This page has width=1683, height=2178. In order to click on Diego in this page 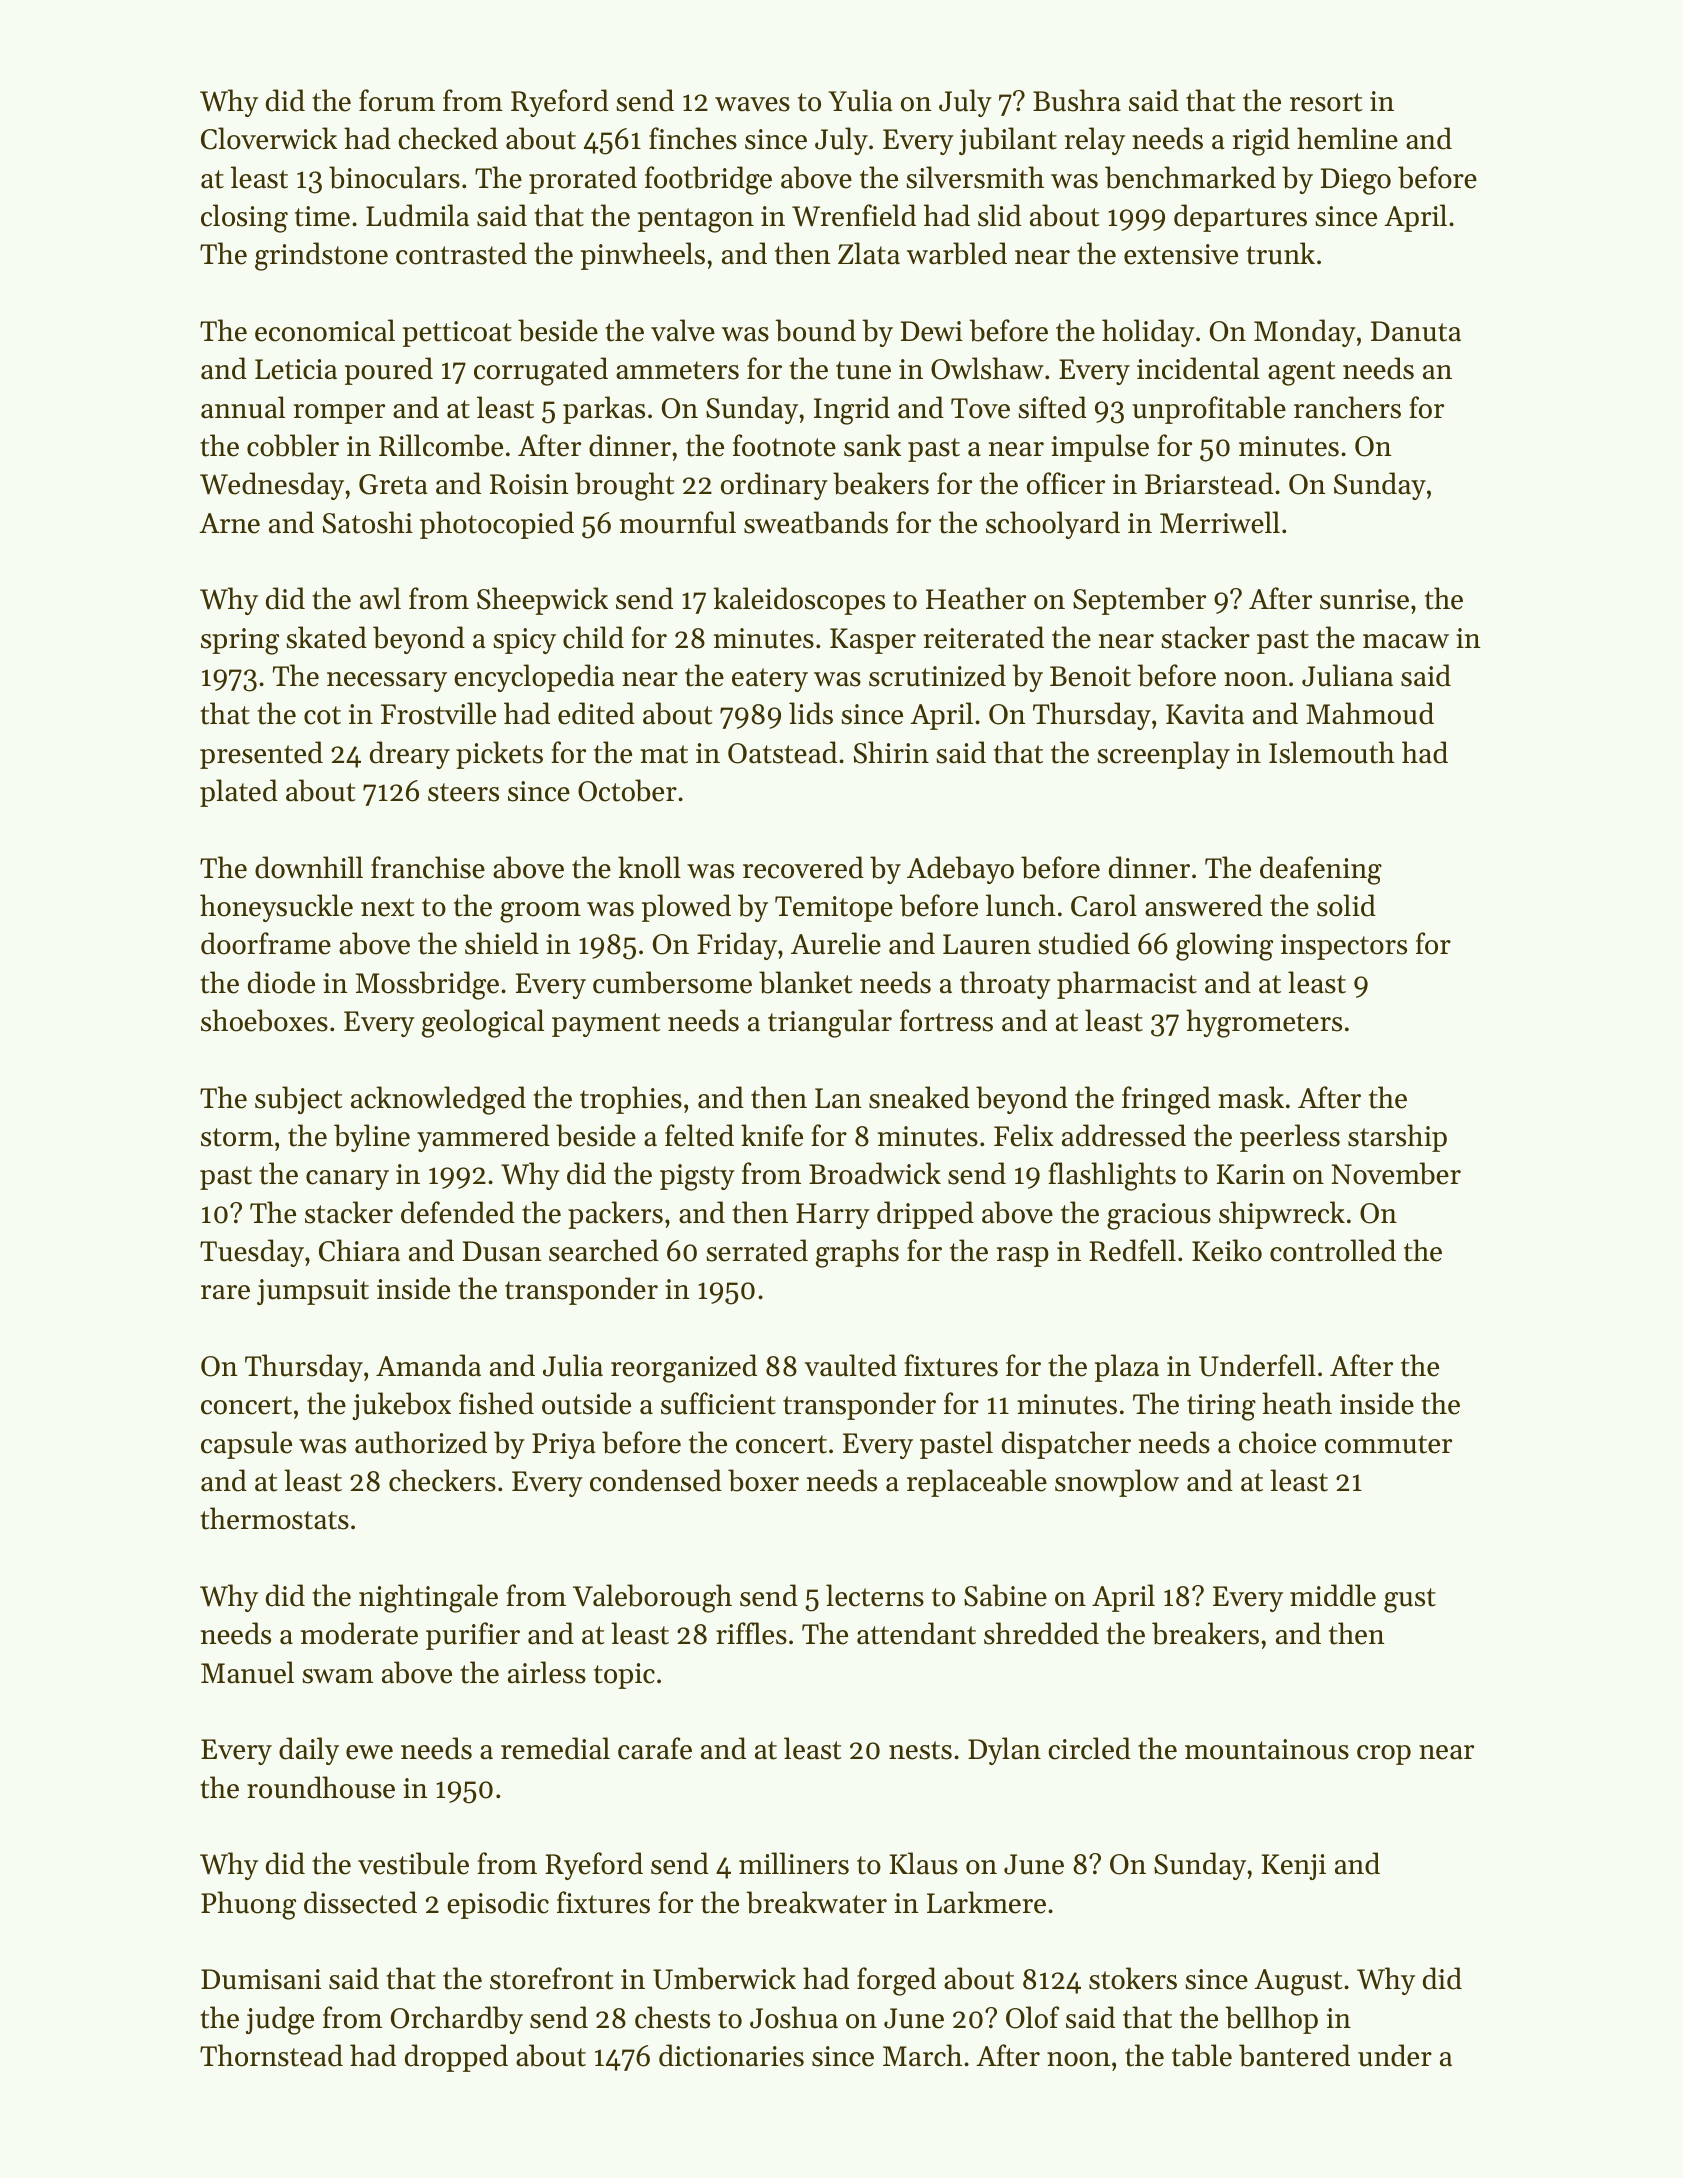, I will do `click(1356, 181)`.
